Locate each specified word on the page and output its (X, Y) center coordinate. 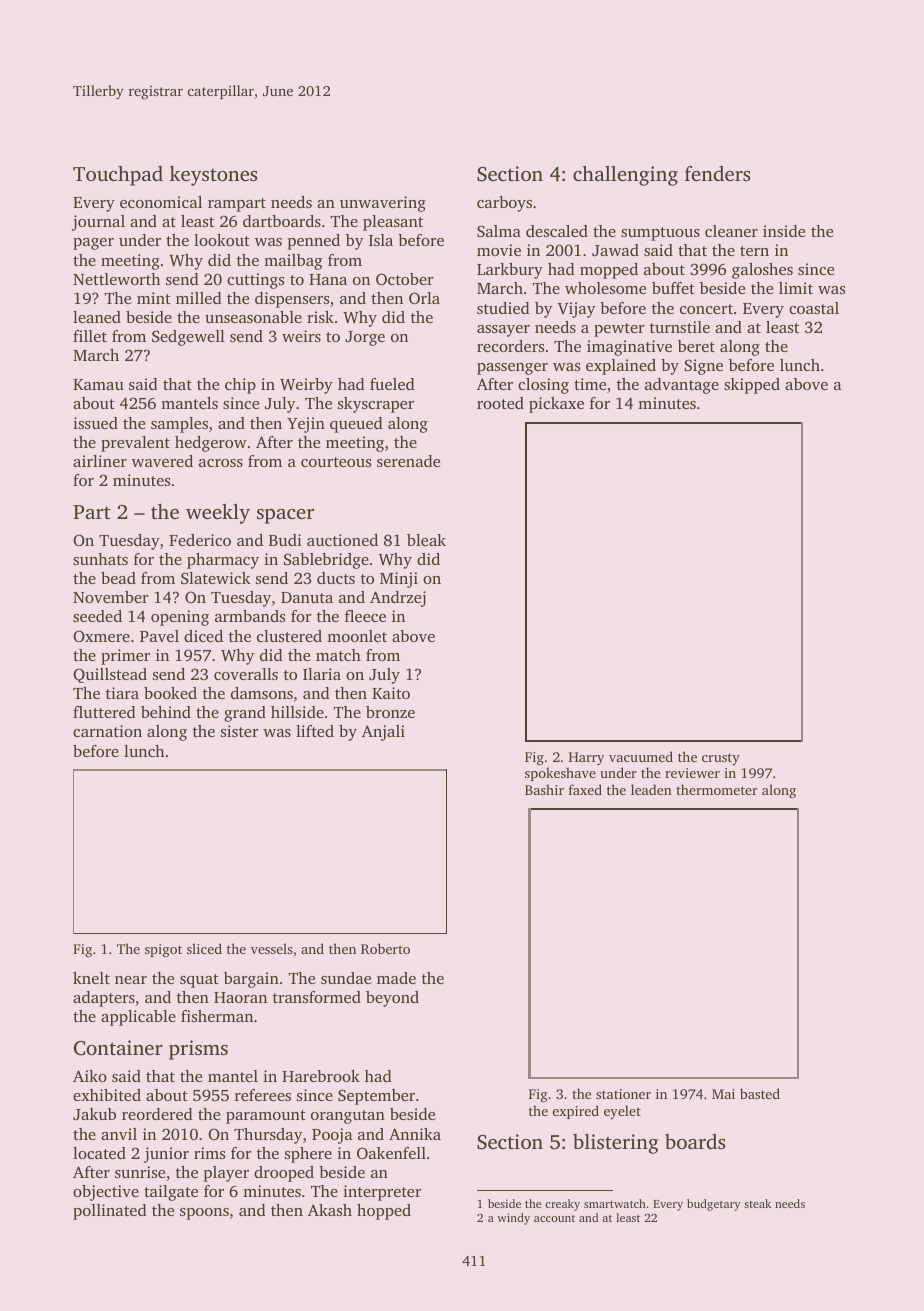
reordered (157, 1114)
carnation (107, 731)
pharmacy (223, 561)
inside (784, 231)
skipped (752, 386)
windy (513, 1219)
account (554, 1218)
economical (161, 202)
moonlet (357, 636)
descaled (557, 231)
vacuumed (641, 756)
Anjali (383, 733)
